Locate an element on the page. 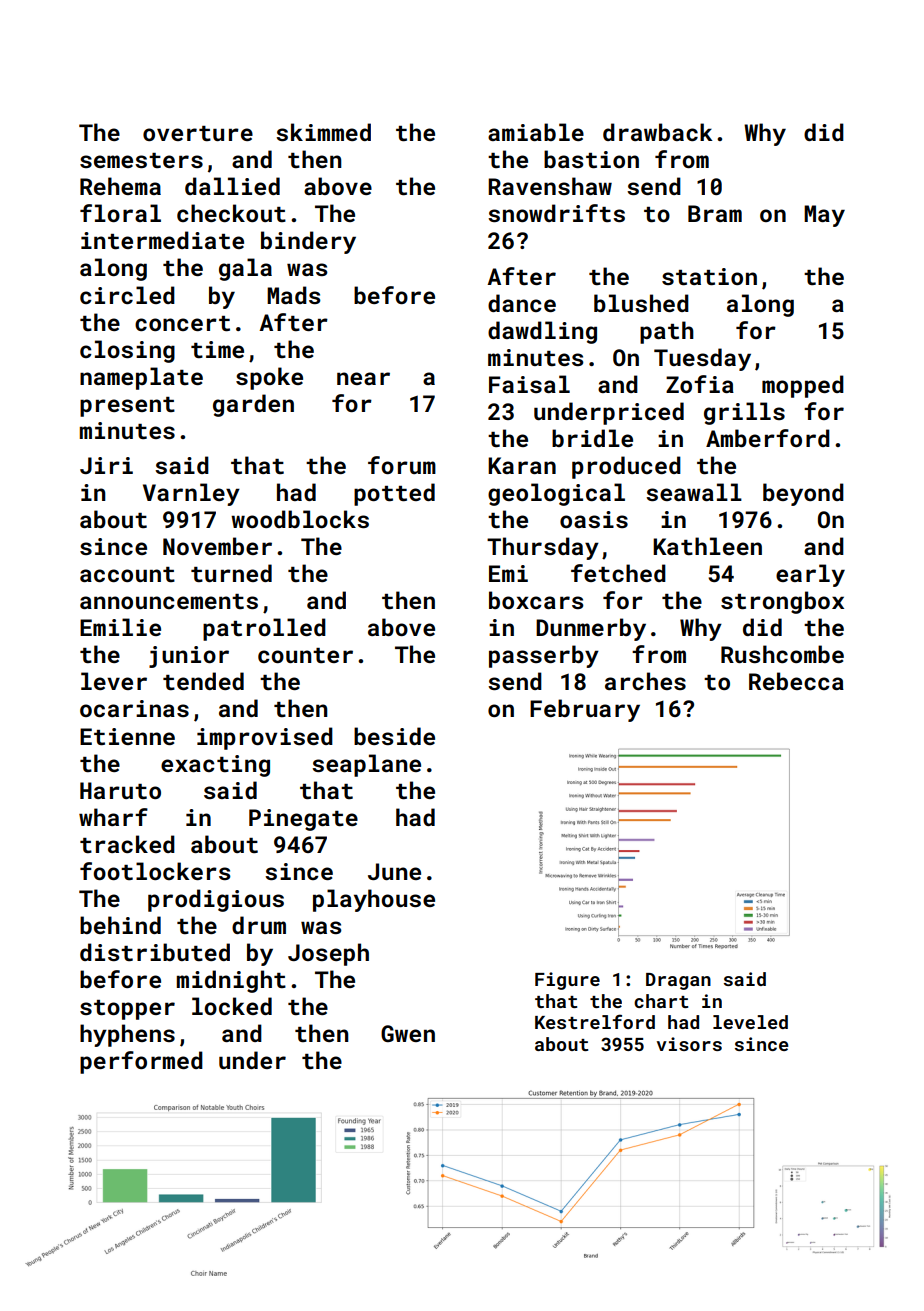 The image size is (924, 1311). blushed is located at coordinates (641, 303).
